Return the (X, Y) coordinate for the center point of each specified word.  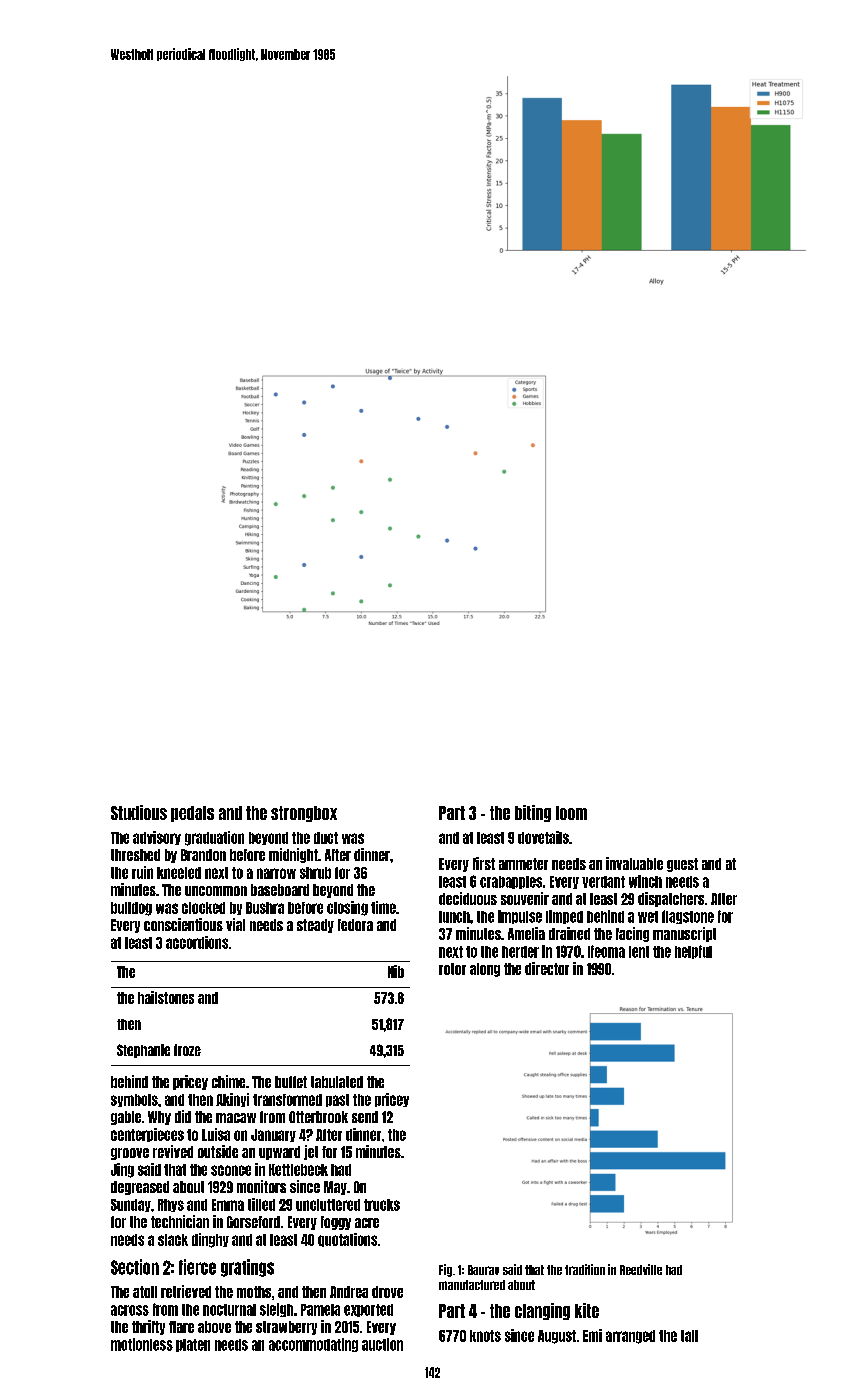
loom (571, 813)
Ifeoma (606, 951)
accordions (197, 942)
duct (326, 838)
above (214, 1327)
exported (368, 1310)
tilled (261, 1204)
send (365, 1117)
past (337, 1100)
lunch (454, 917)
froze (187, 1050)
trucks (382, 1205)
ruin (142, 872)
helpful (693, 952)
